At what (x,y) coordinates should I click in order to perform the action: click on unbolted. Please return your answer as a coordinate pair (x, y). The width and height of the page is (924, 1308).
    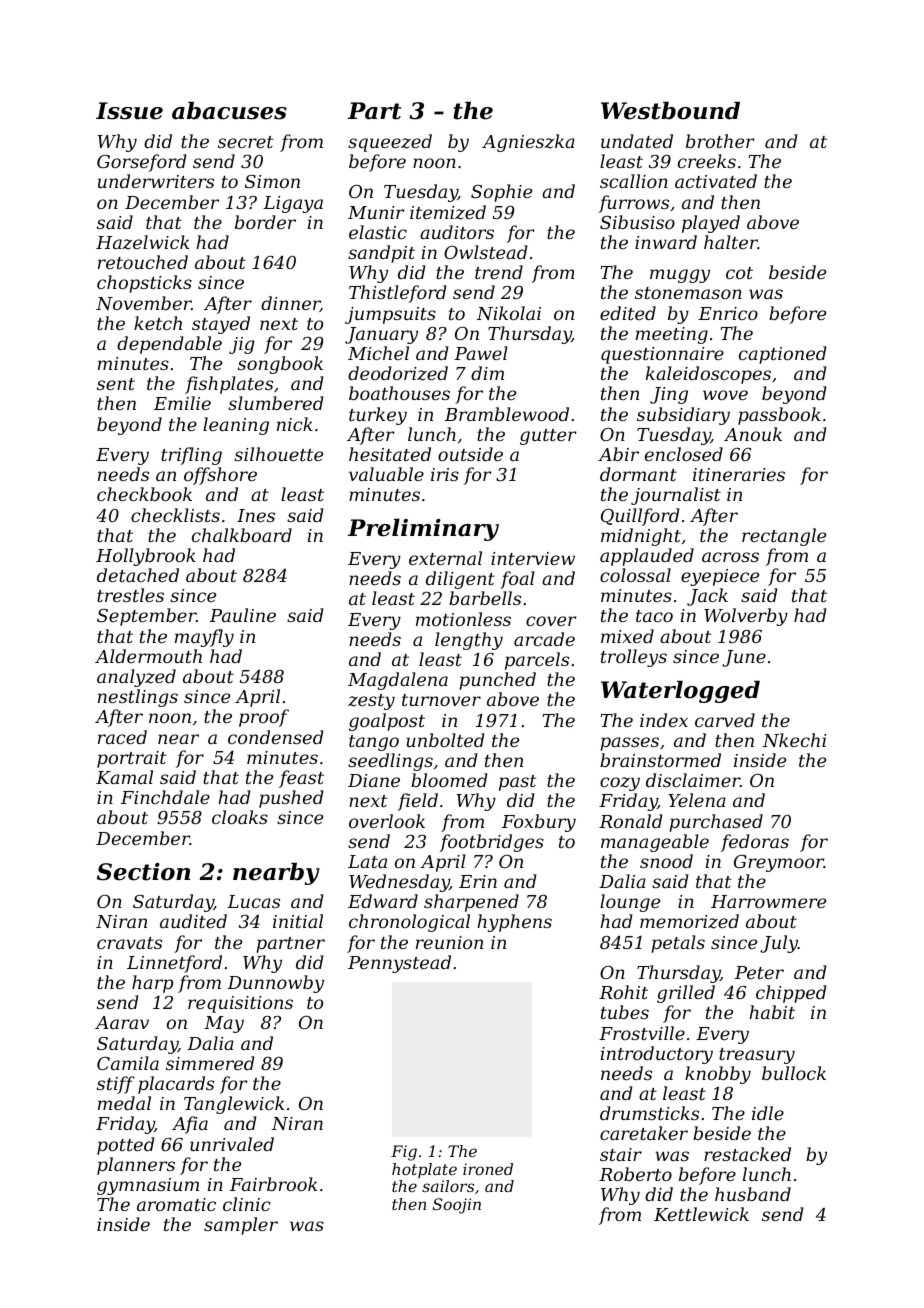
    Looking at the image, I should click on (445, 740).
